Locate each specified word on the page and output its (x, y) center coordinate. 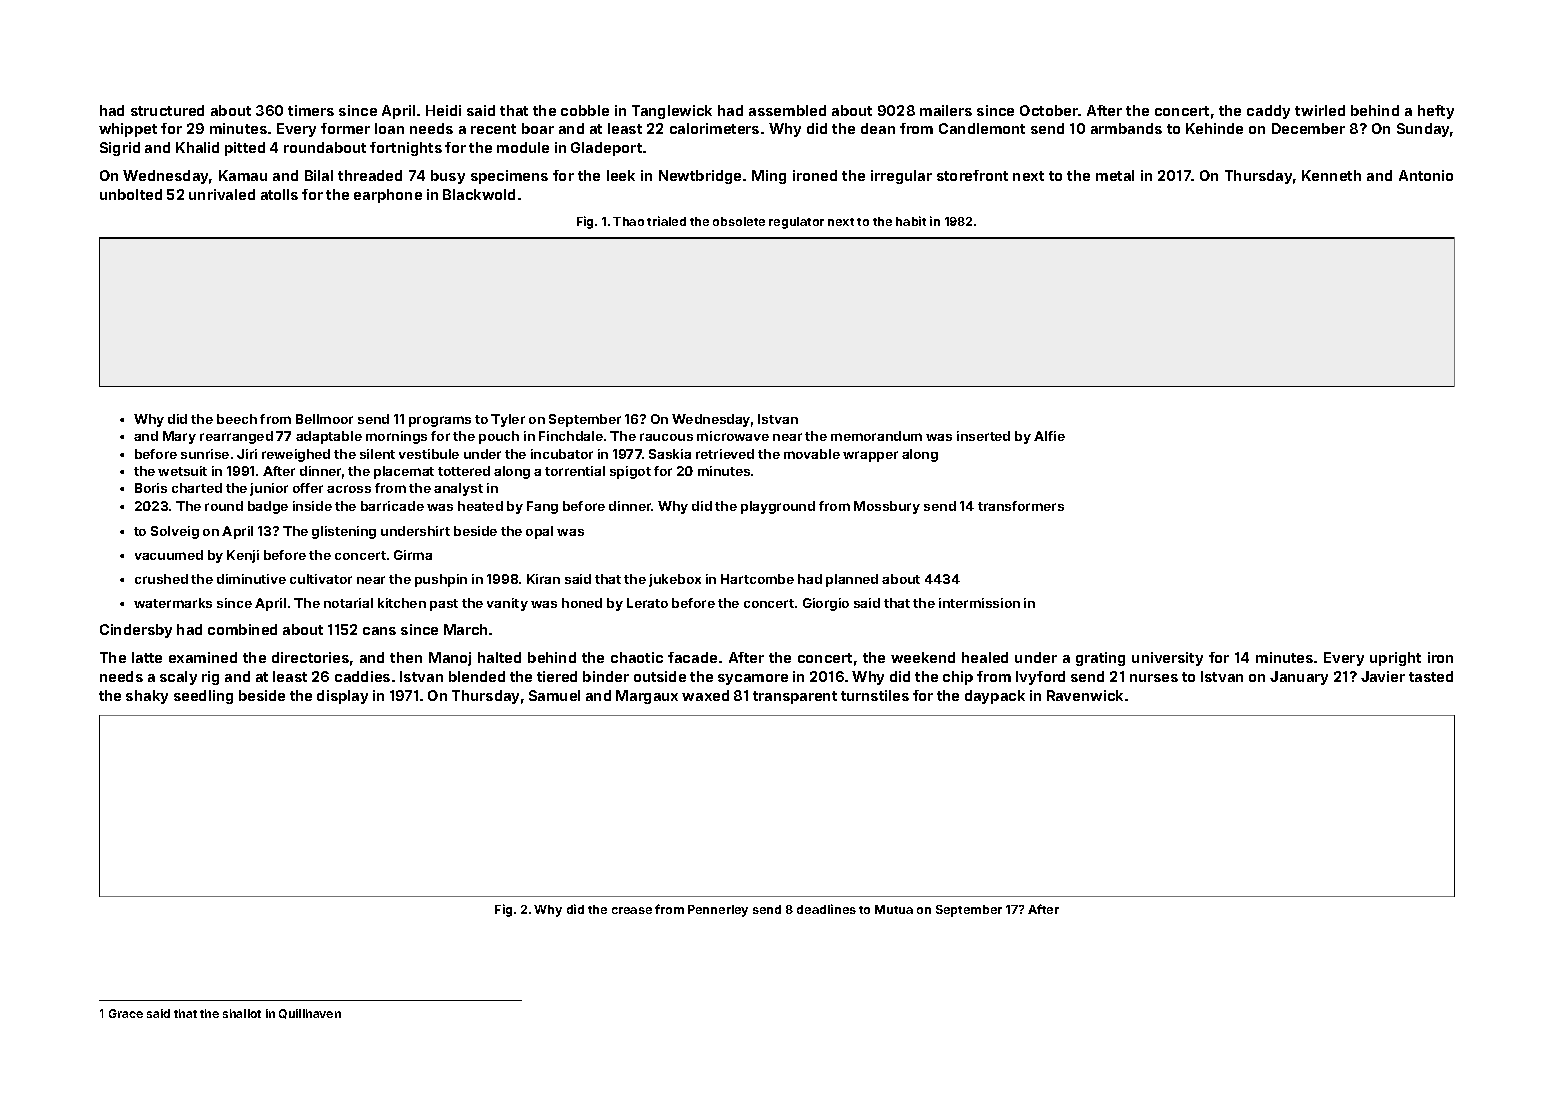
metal (1115, 175)
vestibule (429, 454)
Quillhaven (310, 1014)
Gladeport (606, 149)
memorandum (876, 436)
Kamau (243, 175)
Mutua (894, 909)
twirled (1320, 110)
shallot (242, 1013)
